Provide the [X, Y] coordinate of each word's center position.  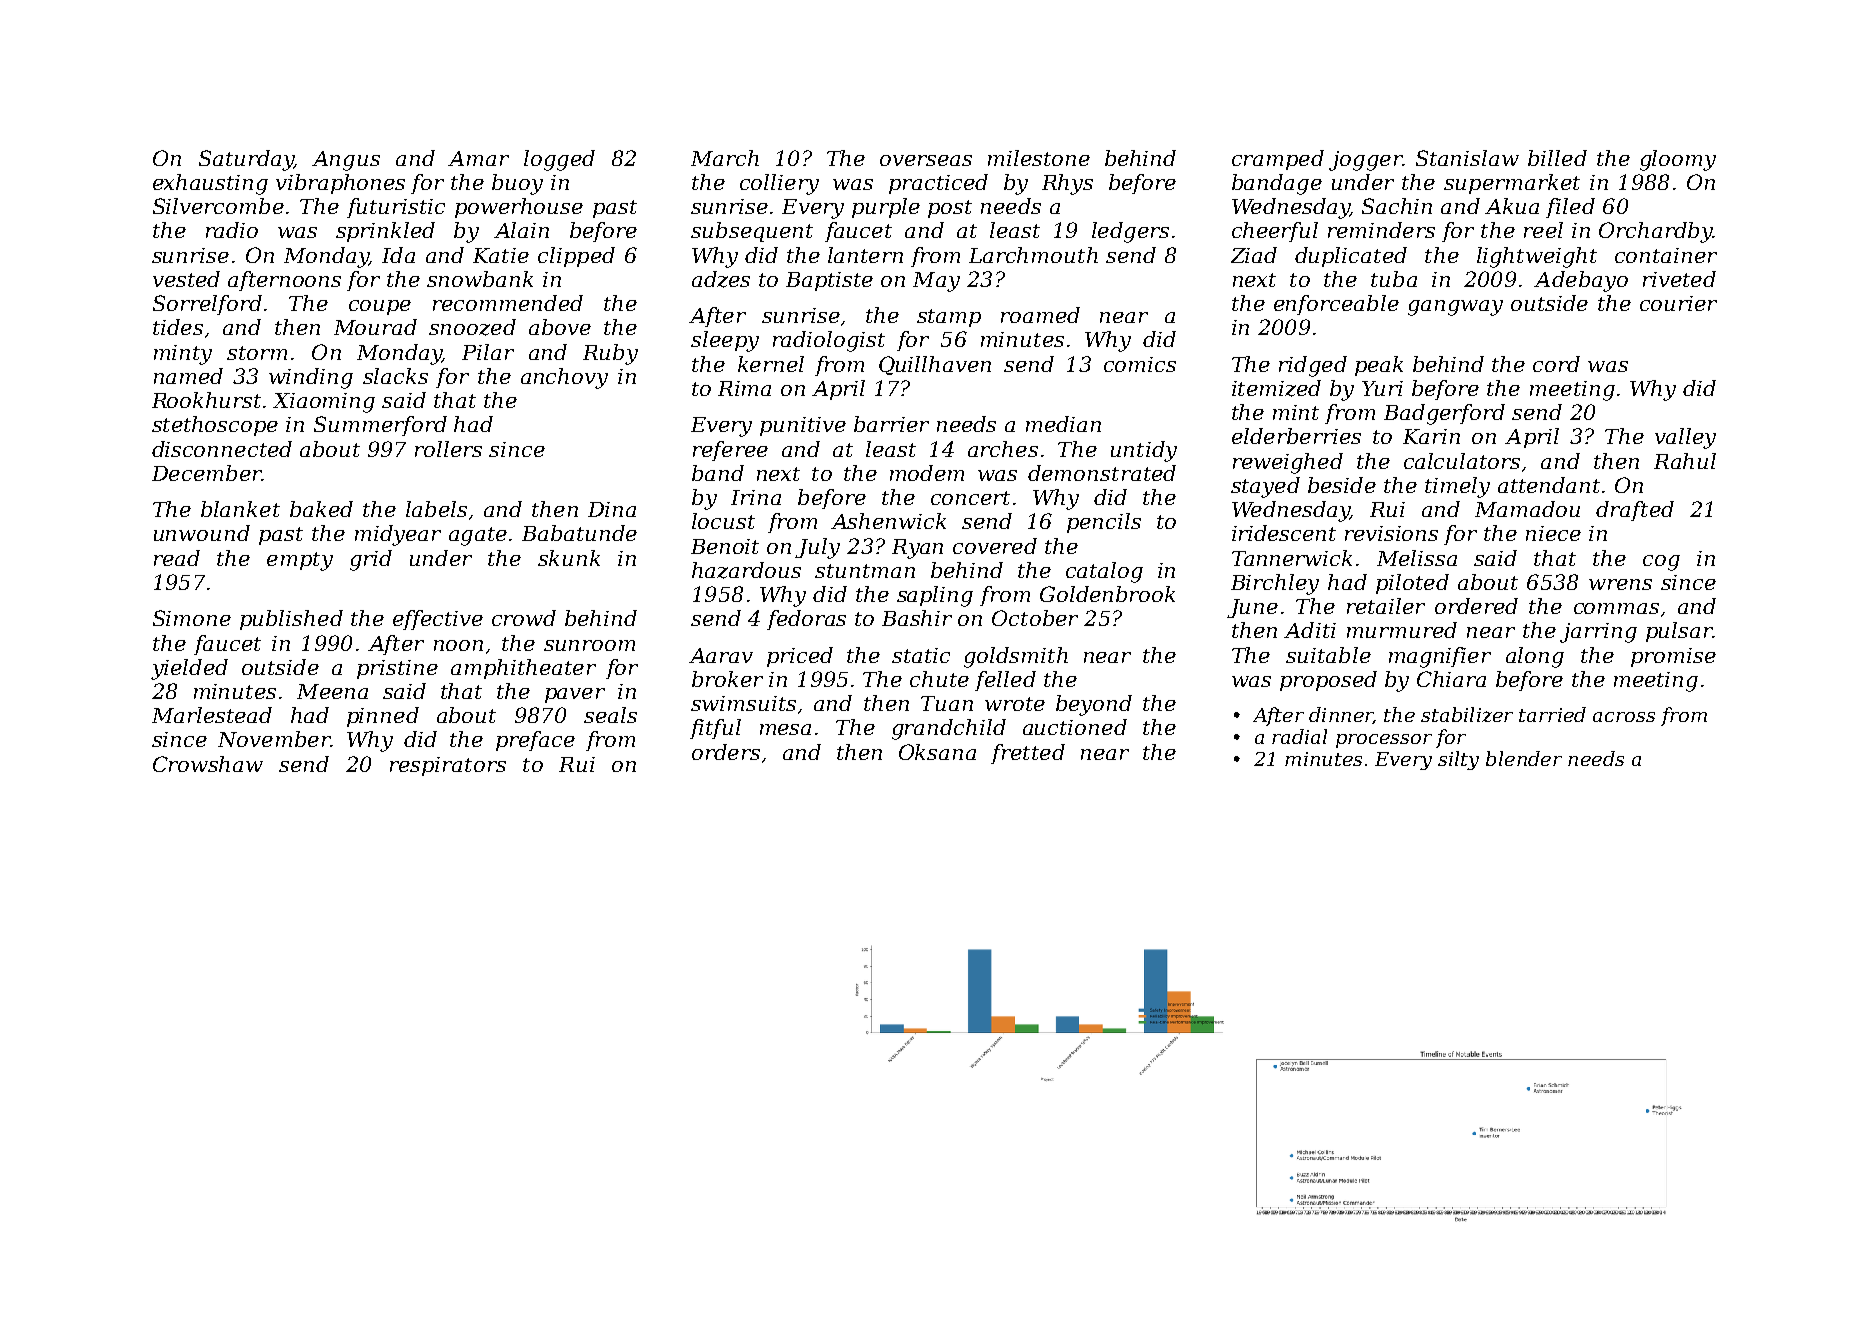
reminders [1381, 230]
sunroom [589, 645]
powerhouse [519, 208]
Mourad [375, 327]
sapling [935, 596]
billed [1557, 158]
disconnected [222, 449]
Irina [756, 497]
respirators [448, 766]
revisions [1391, 533]
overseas [926, 160]
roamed [1040, 315]
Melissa [1417, 558]
